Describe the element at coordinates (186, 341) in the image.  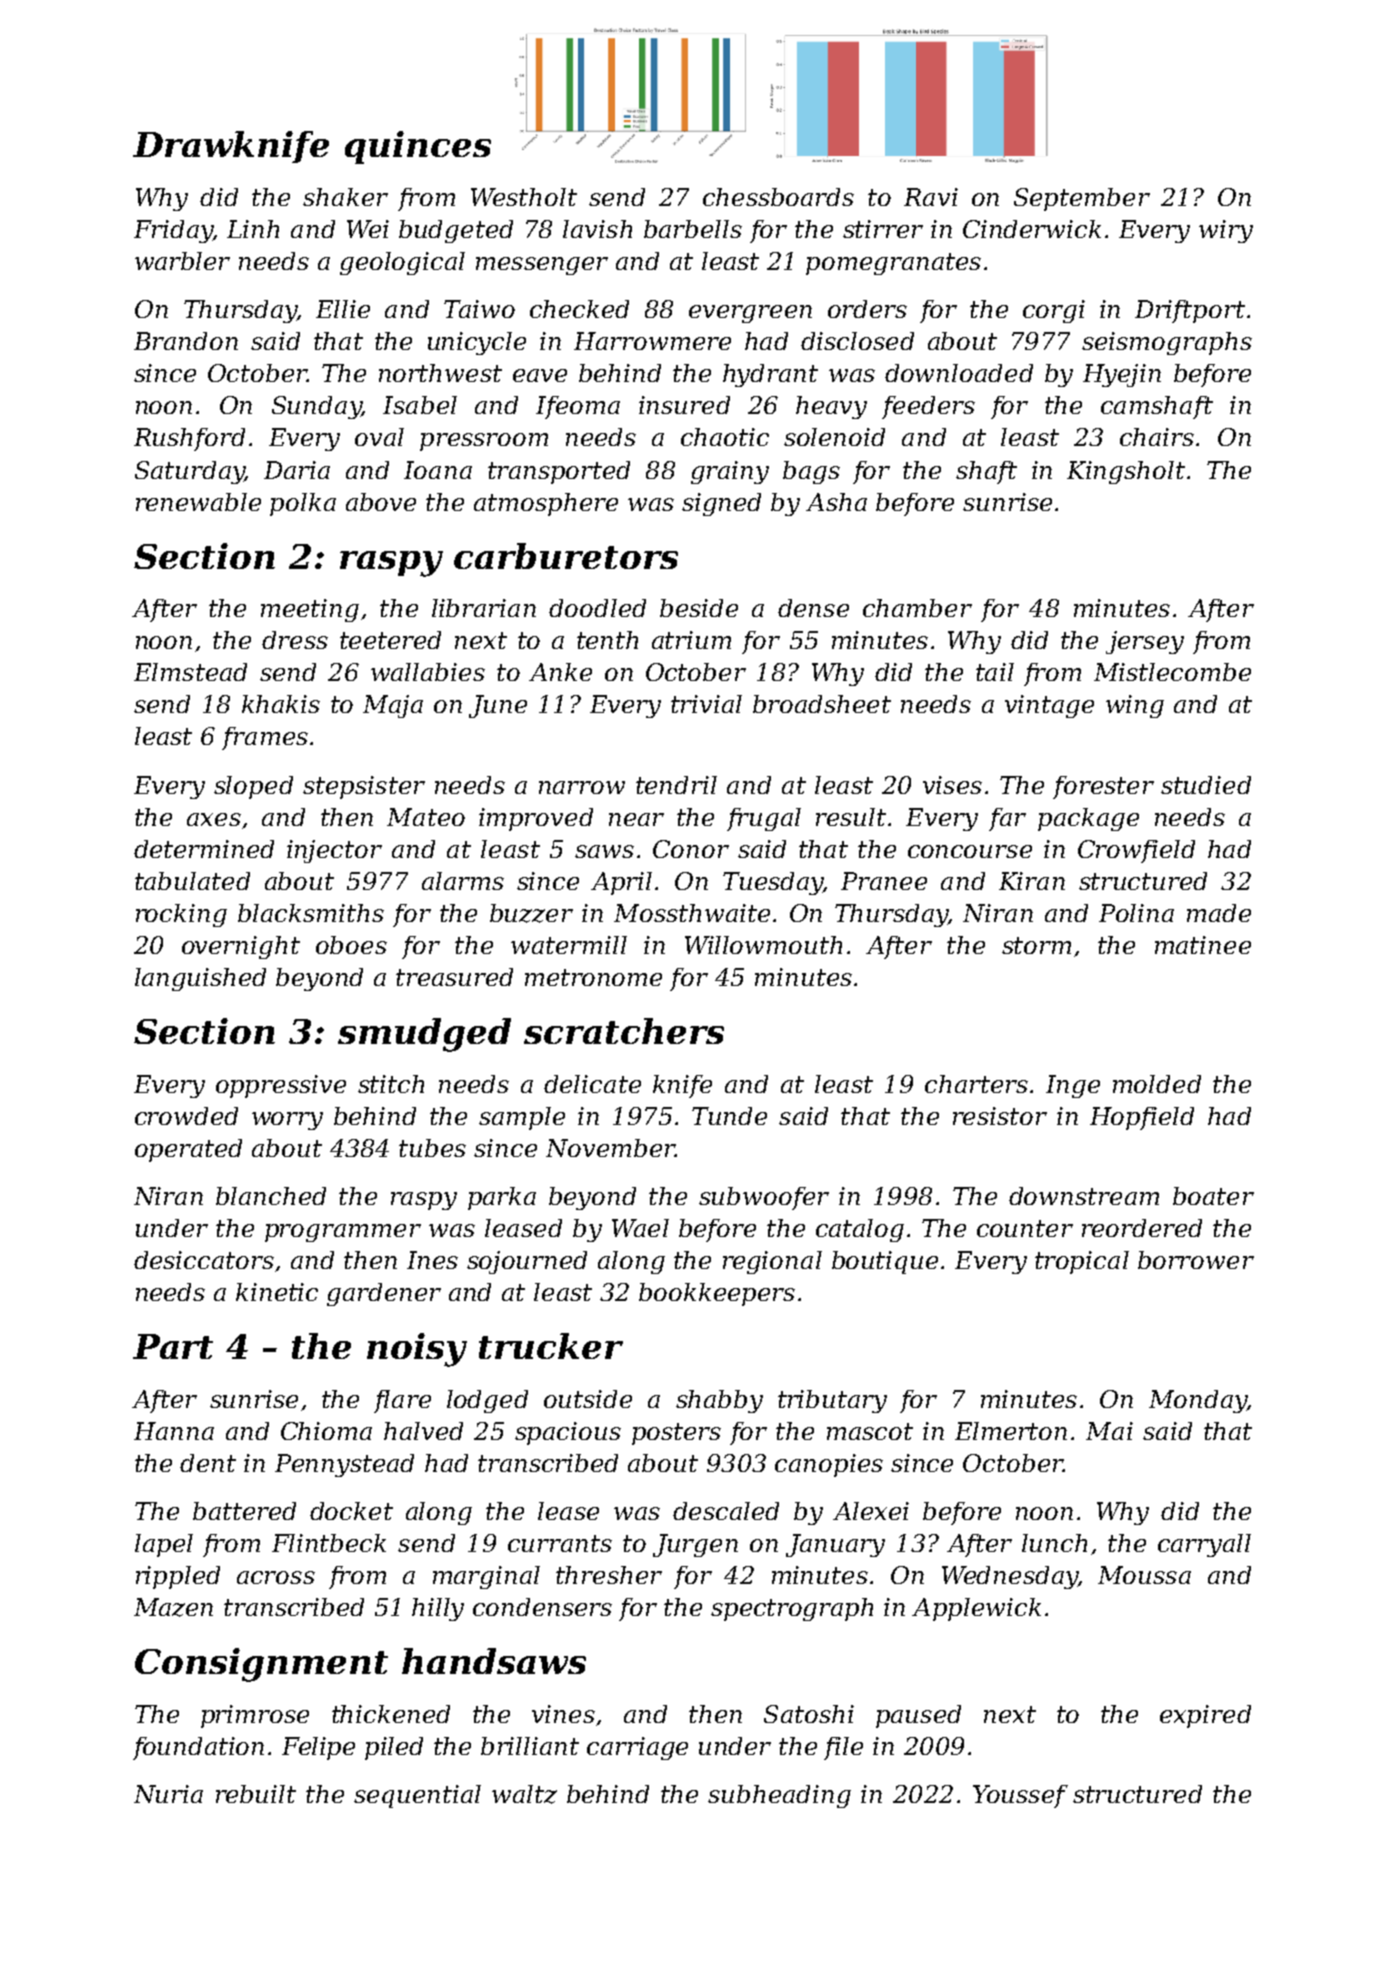
I see `Brandon` at that location.
